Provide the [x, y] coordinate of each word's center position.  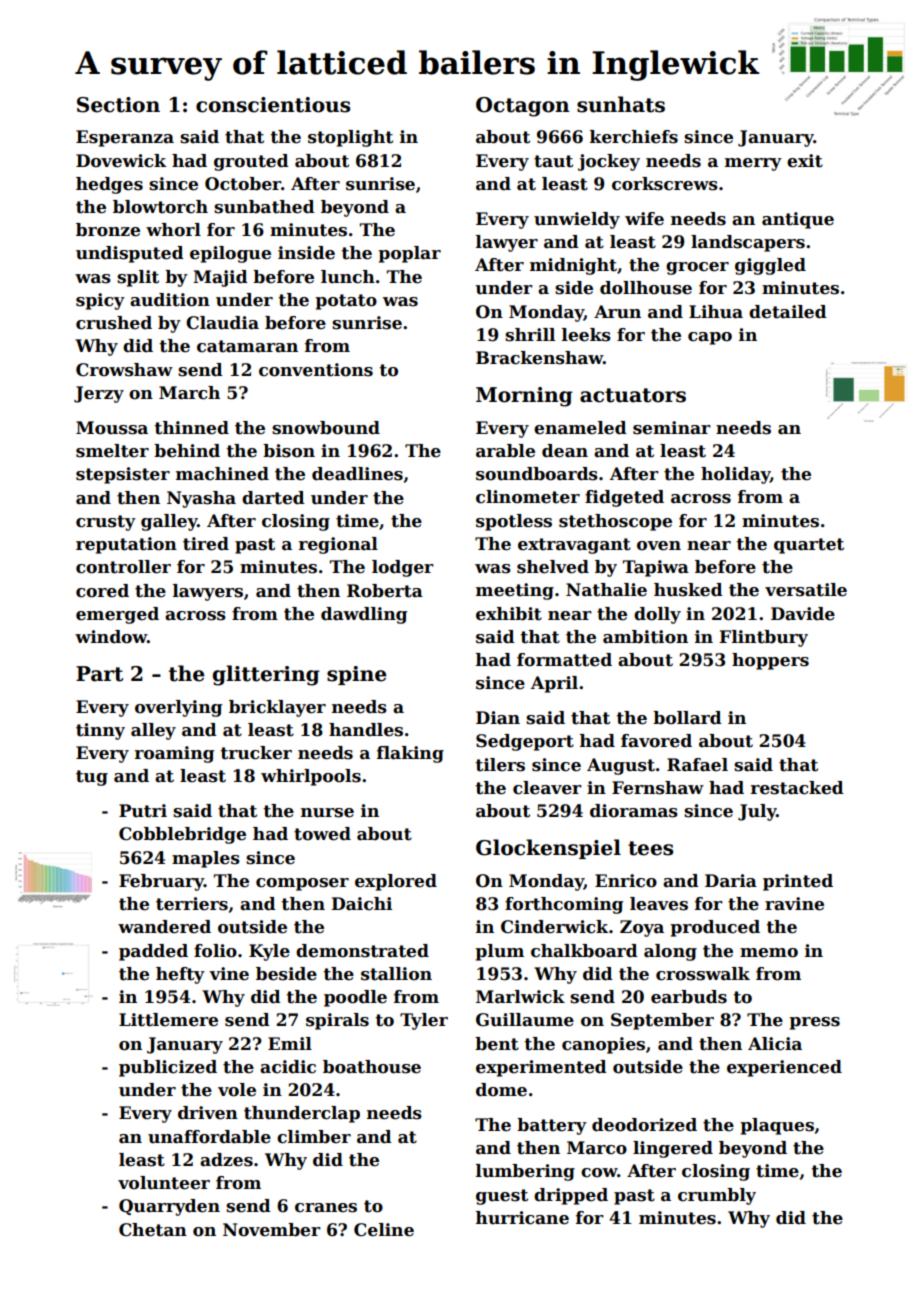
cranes [326, 1208]
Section [118, 105]
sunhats [621, 104]
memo [769, 953]
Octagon [523, 107]
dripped [571, 1196]
